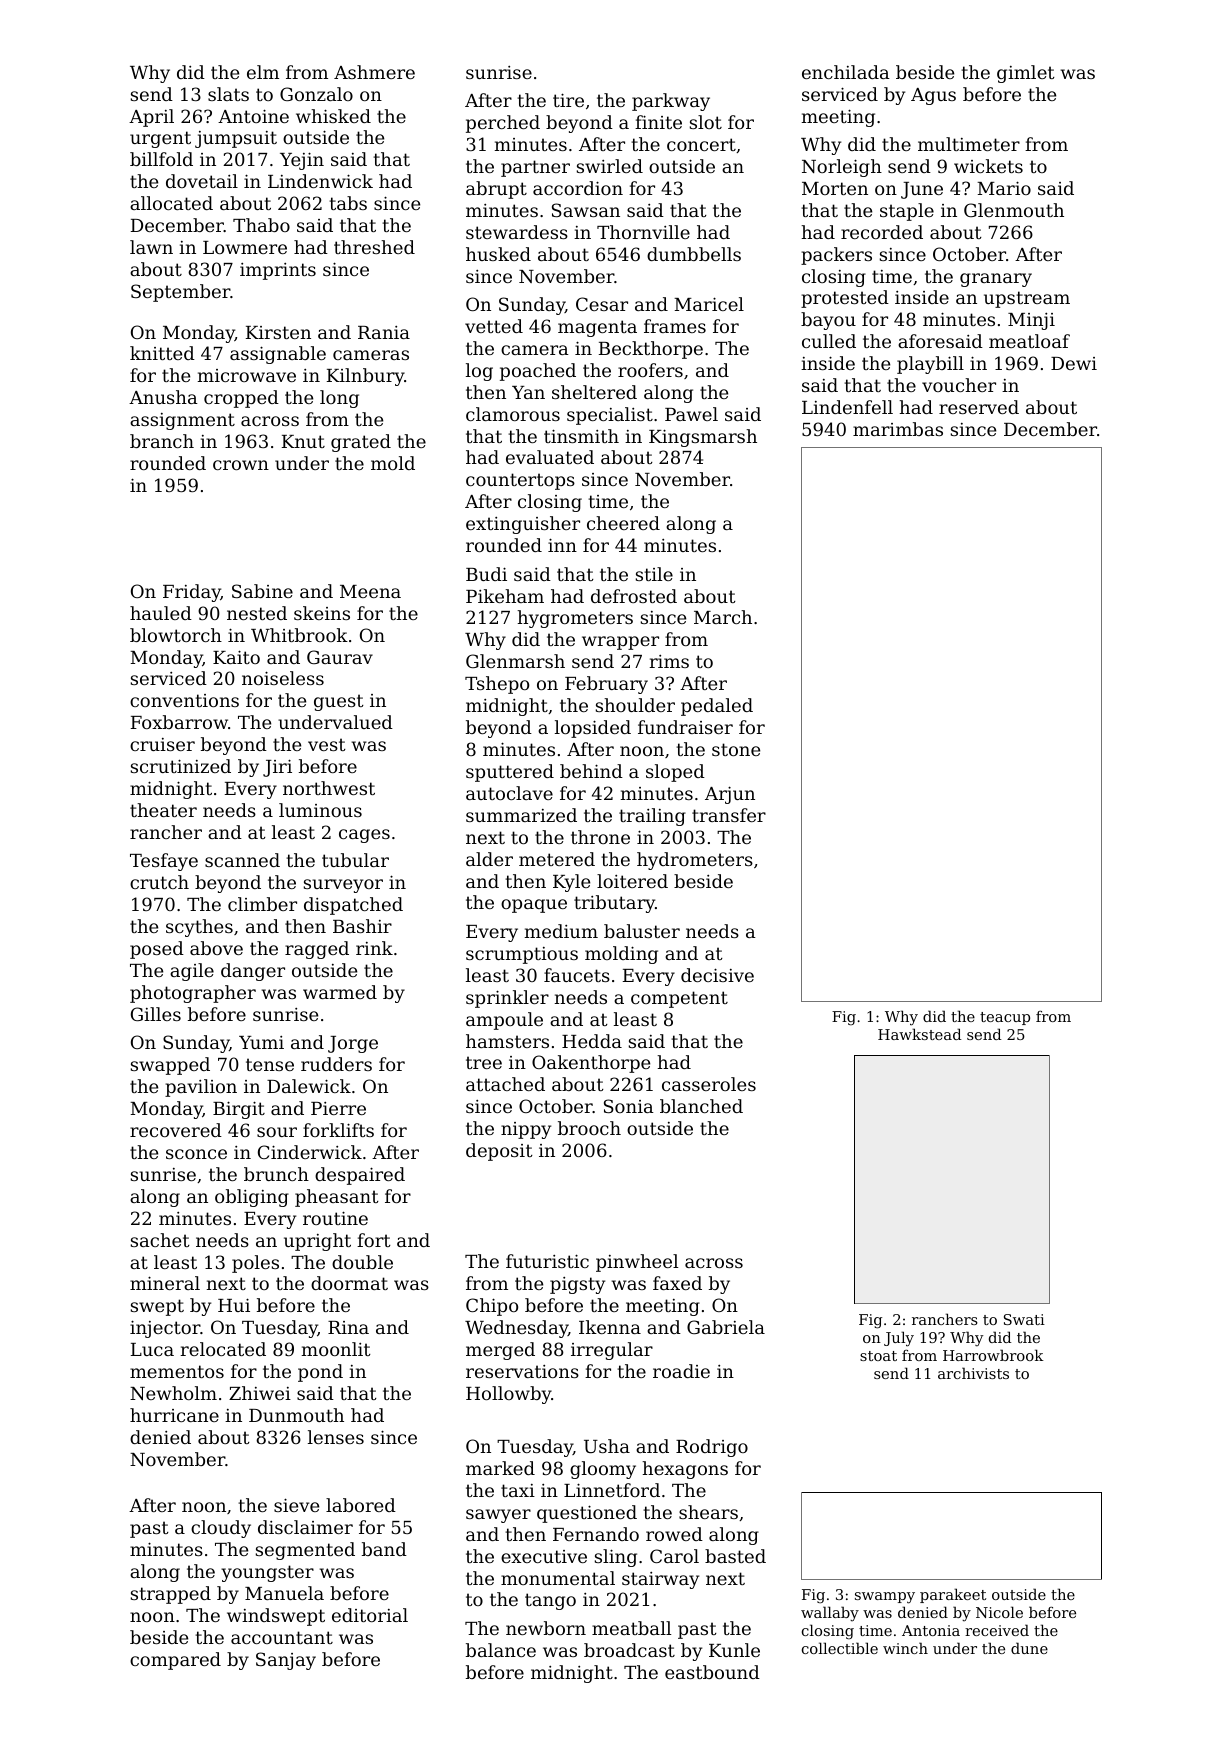  I want to click on theater, so click(163, 810).
